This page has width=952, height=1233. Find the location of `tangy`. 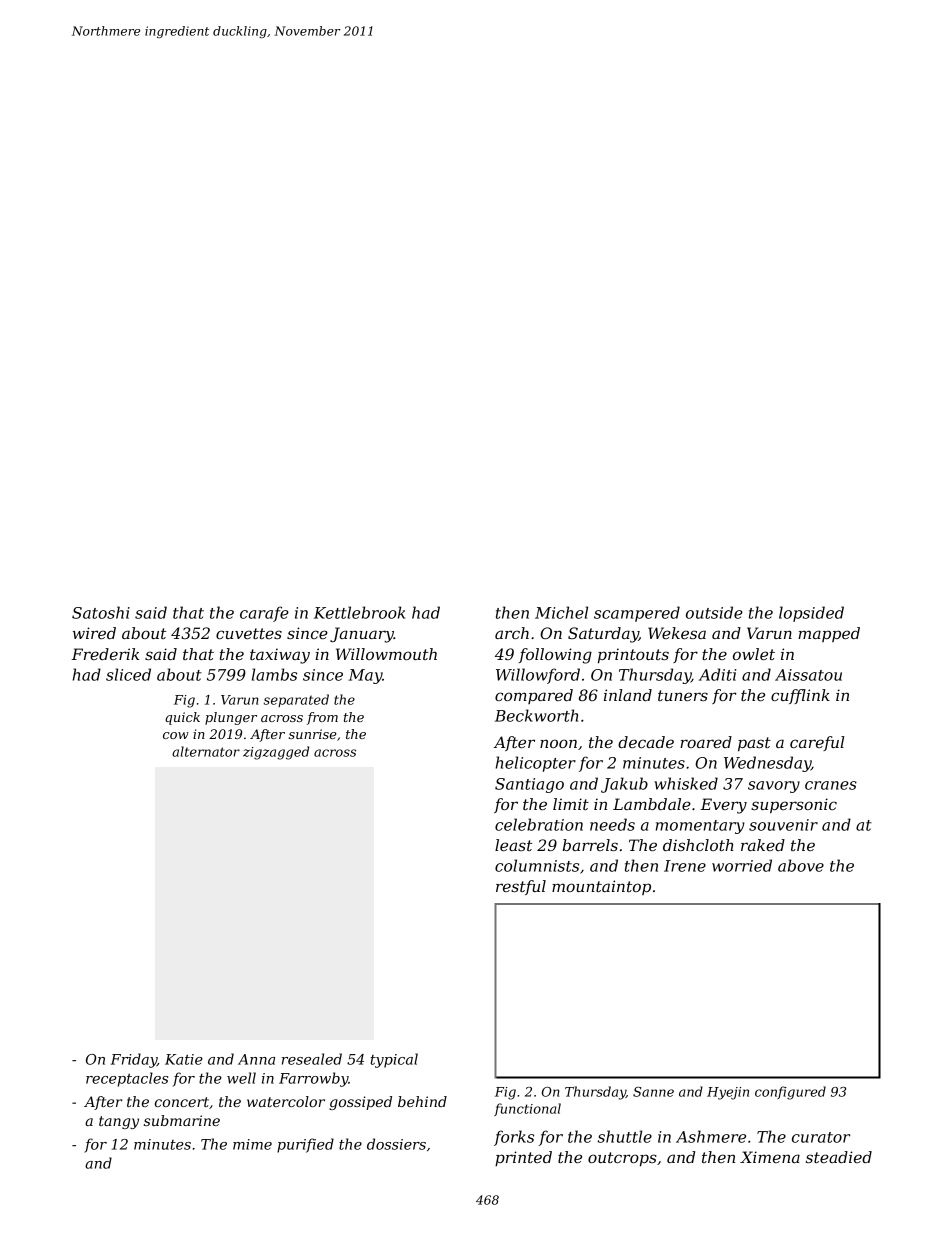

tangy is located at coordinates (119, 1122).
